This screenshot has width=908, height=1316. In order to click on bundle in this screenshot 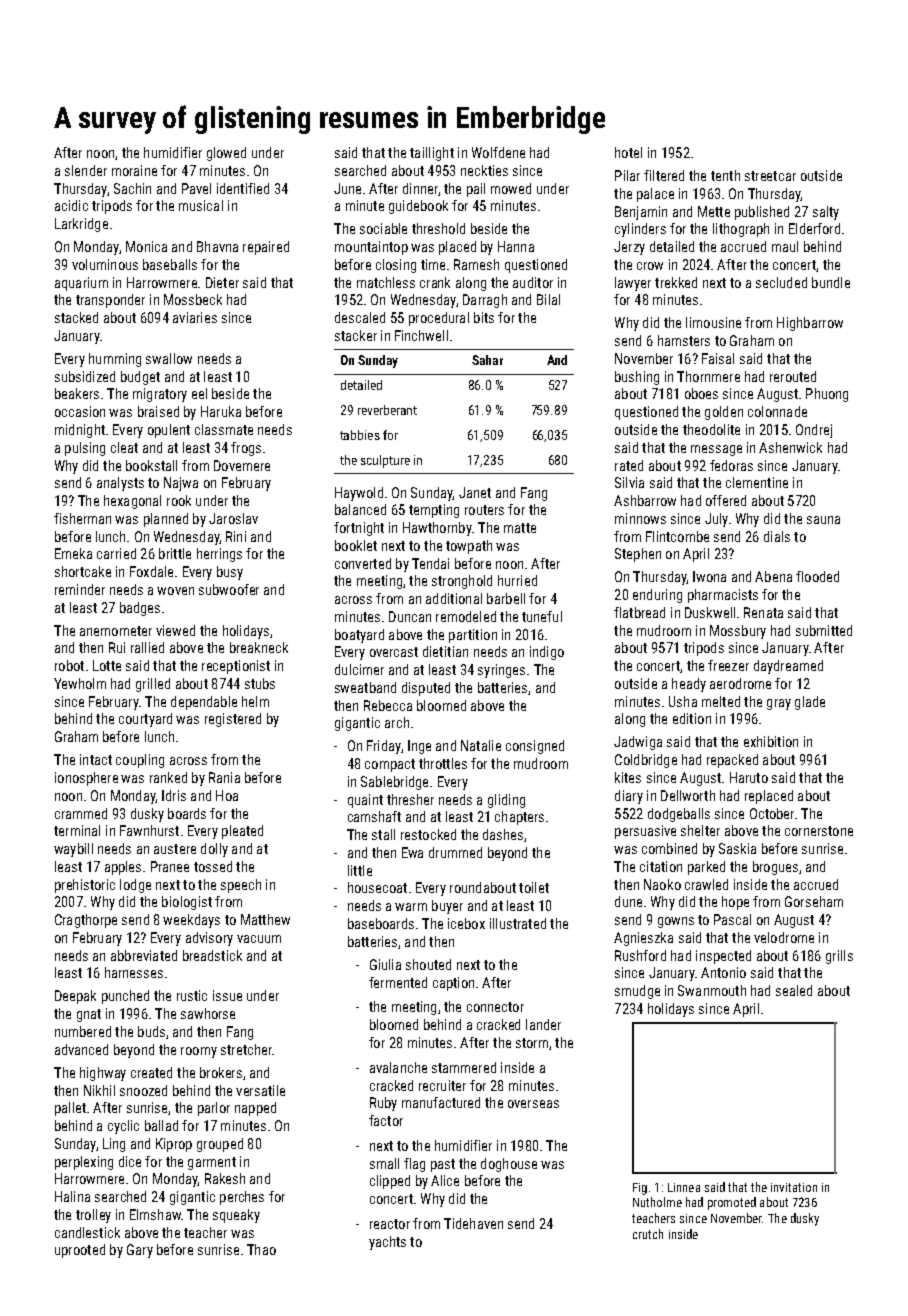, I will do `click(831, 282)`.
